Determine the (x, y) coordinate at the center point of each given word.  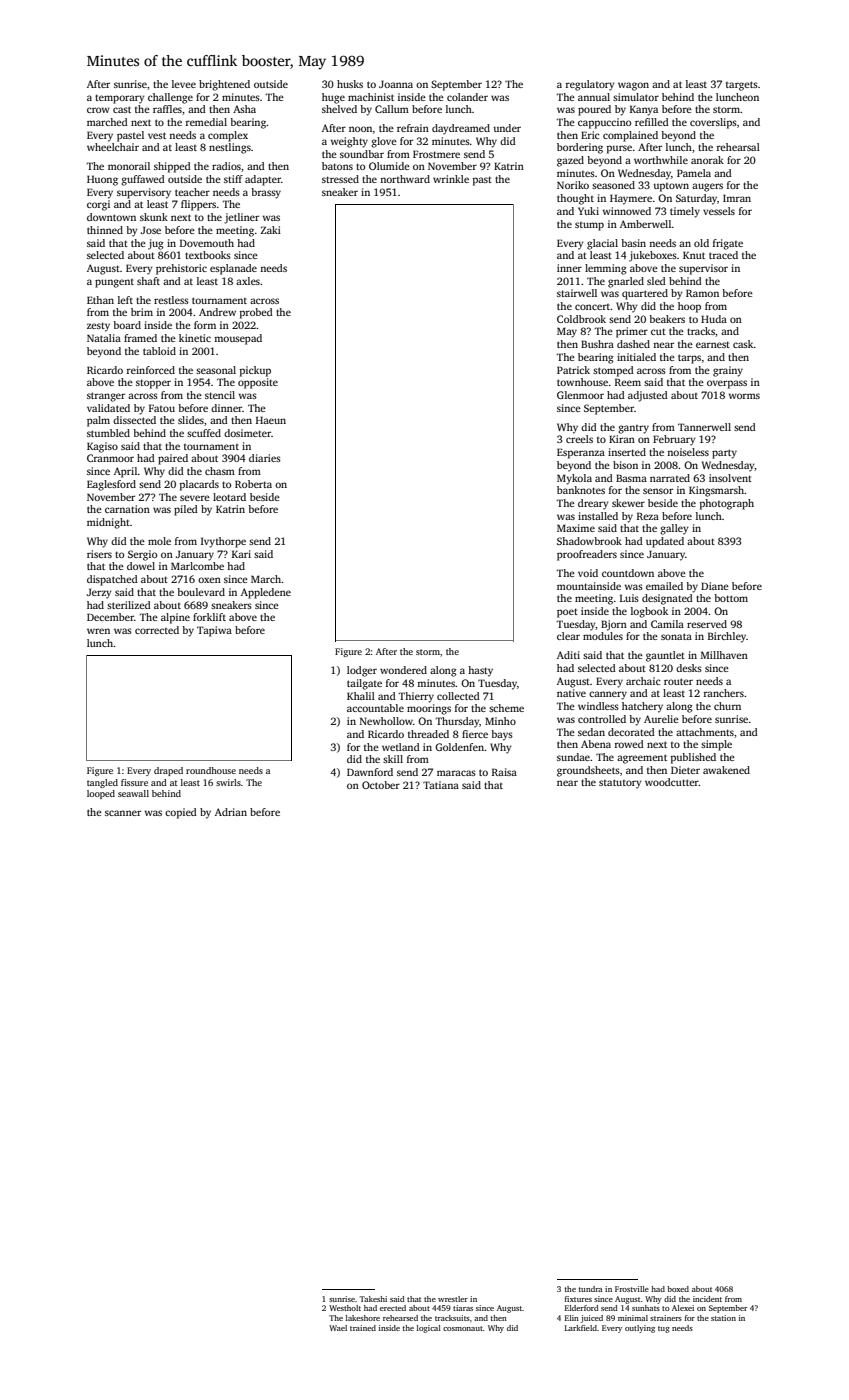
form (205, 325)
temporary (120, 99)
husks (350, 84)
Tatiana (441, 785)
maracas (456, 773)
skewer (628, 503)
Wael (338, 1328)
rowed (629, 744)
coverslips (713, 123)
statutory (620, 784)
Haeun (271, 420)
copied (181, 813)
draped (168, 771)
